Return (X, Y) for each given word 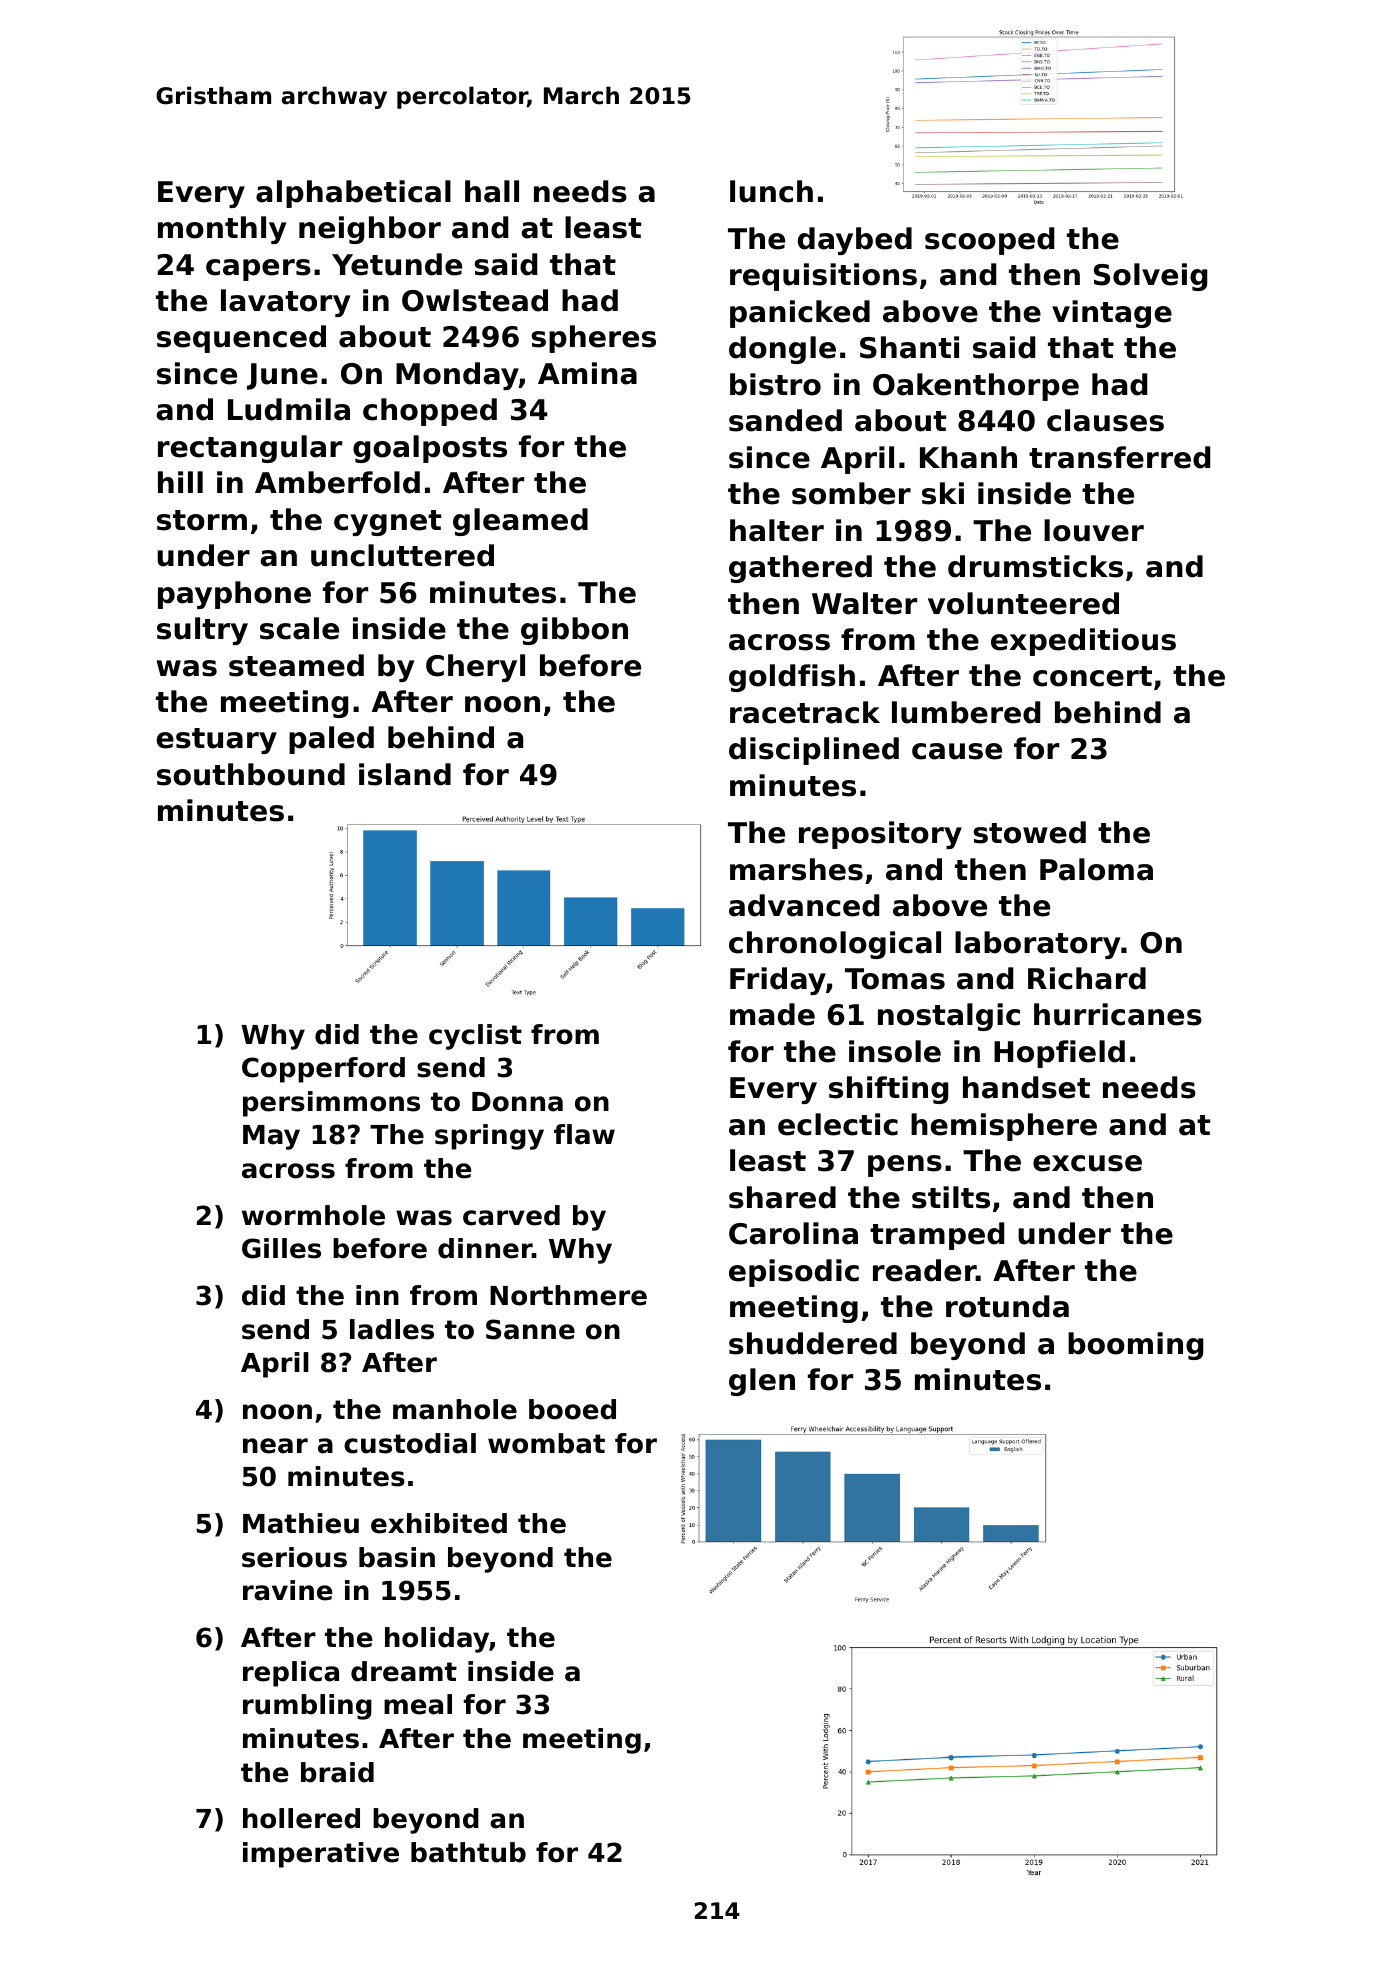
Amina (587, 373)
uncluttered (402, 555)
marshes (796, 869)
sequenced (241, 339)
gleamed (520, 522)
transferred (1119, 457)
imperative (321, 1855)
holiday (437, 1640)
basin (397, 1557)
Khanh (968, 457)
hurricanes (1118, 1014)
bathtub (468, 1852)
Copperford (323, 1070)
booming (1135, 1346)
